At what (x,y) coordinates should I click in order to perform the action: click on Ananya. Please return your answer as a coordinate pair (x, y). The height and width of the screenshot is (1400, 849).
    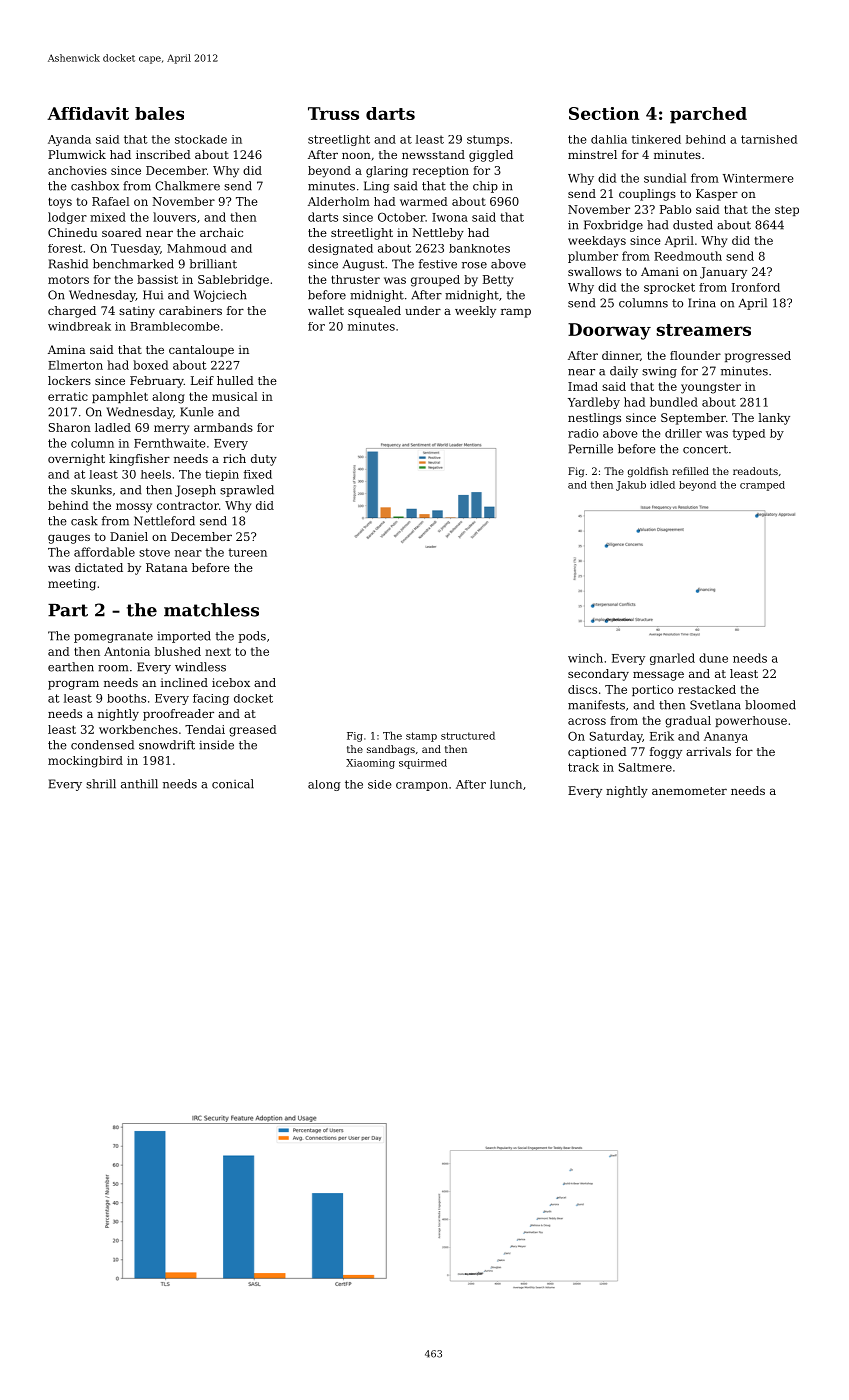
    Looking at the image, I should click on (726, 737).
